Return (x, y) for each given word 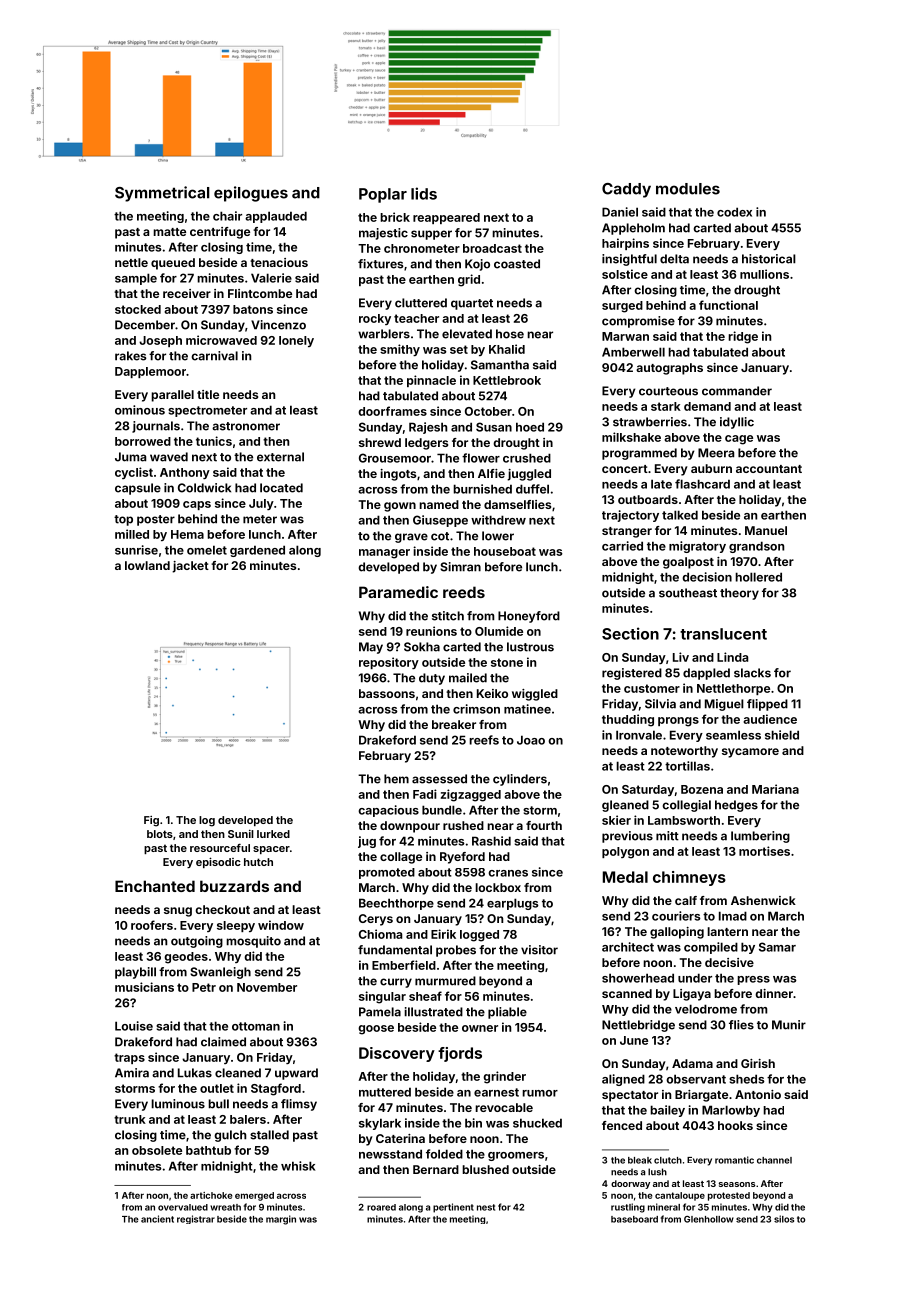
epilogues (251, 194)
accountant (769, 469)
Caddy (626, 190)
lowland (147, 565)
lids (424, 193)
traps (129, 1058)
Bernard (436, 1169)
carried (622, 546)
